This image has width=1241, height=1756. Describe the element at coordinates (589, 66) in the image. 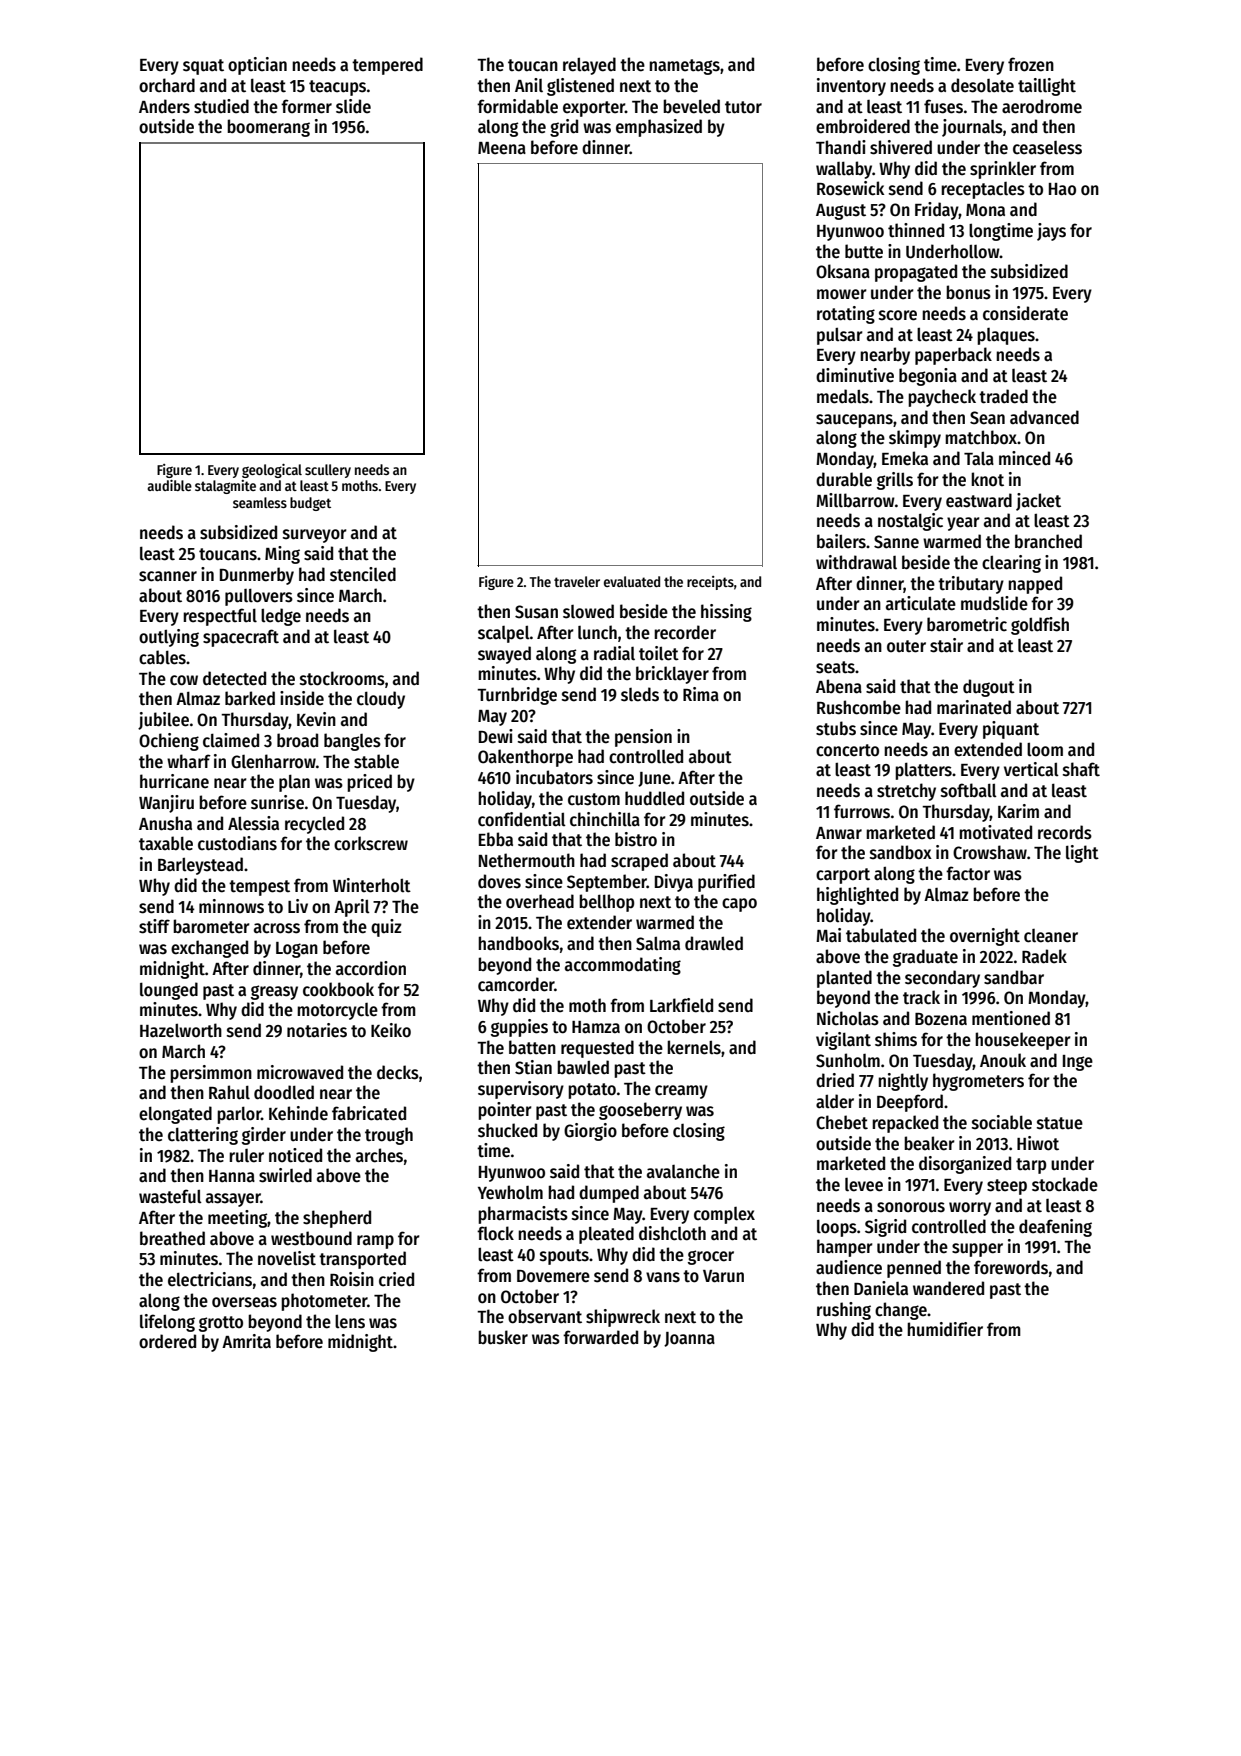

I see `relayed` at that location.
